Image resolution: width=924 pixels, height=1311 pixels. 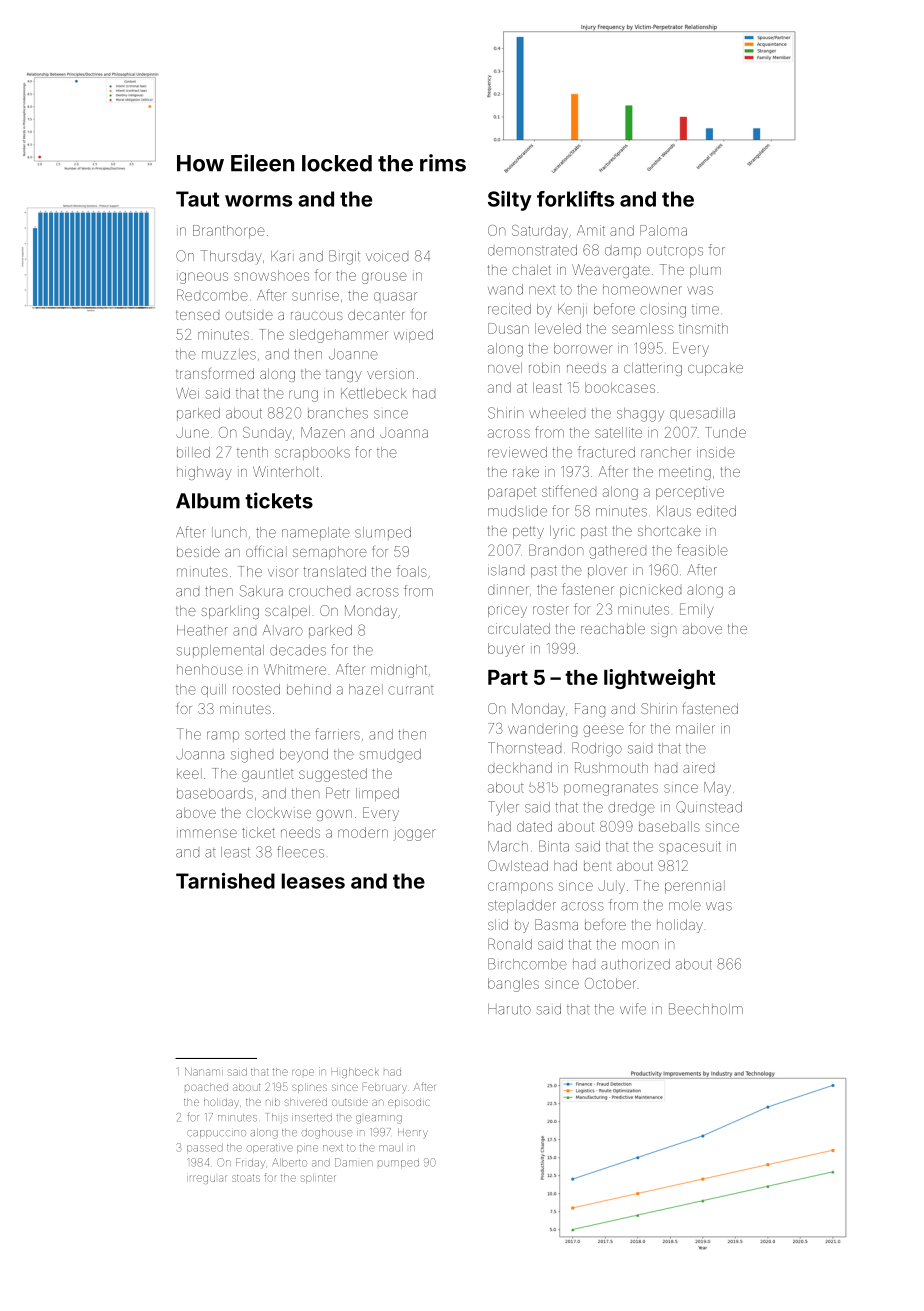 I want to click on lightweight, so click(x=659, y=679).
